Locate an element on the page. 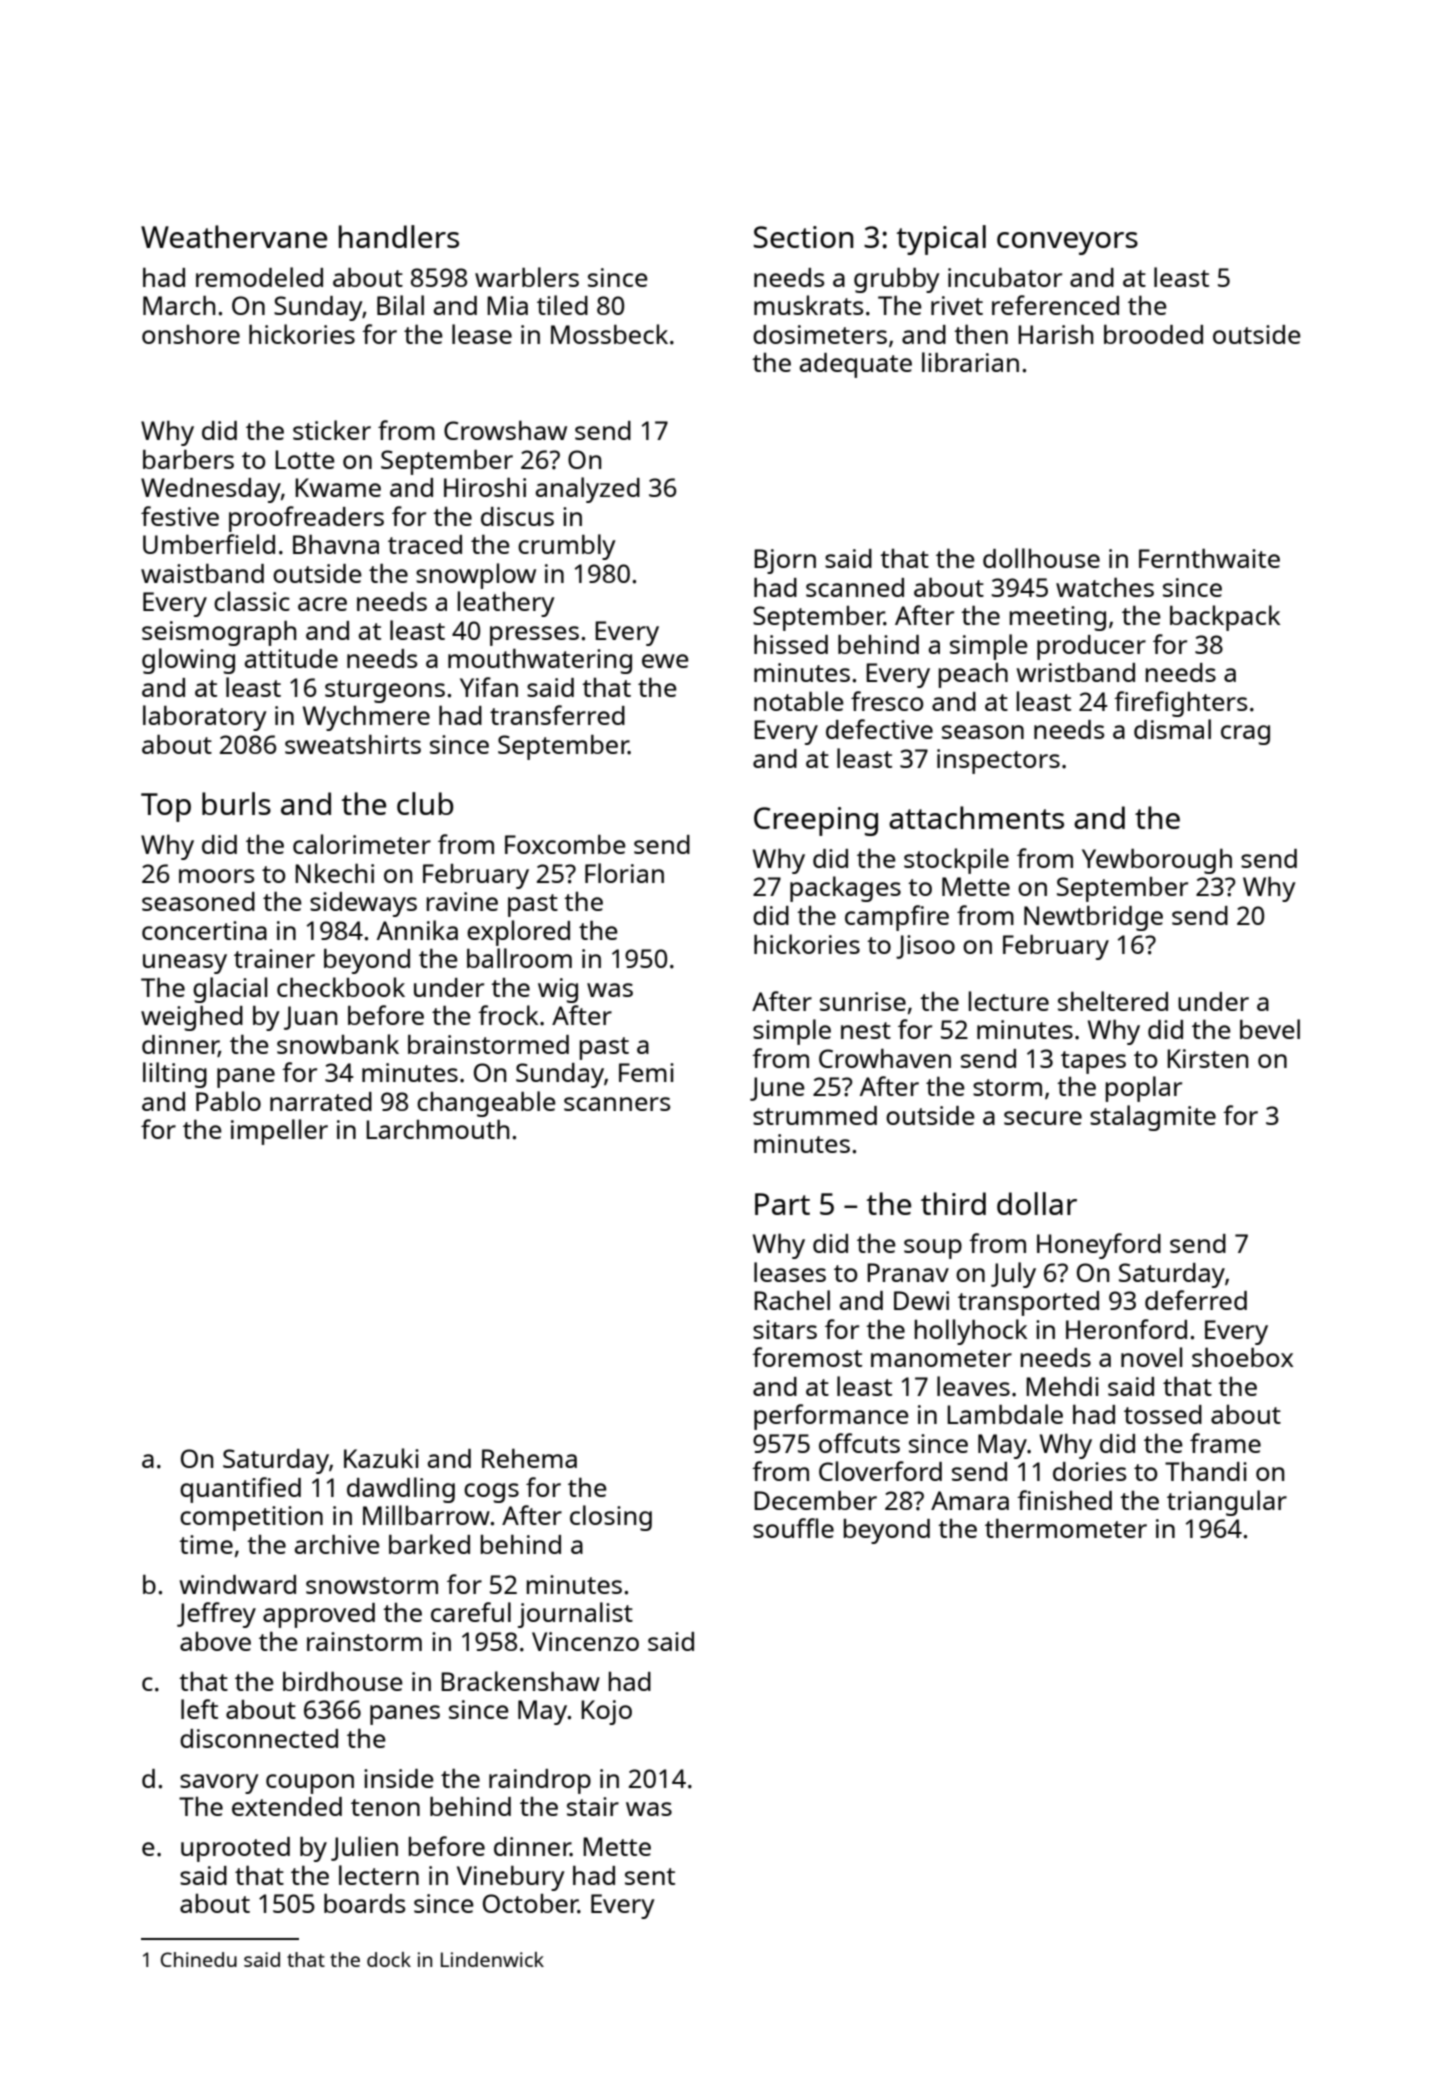  Fernthwaite is located at coordinates (1209, 558).
